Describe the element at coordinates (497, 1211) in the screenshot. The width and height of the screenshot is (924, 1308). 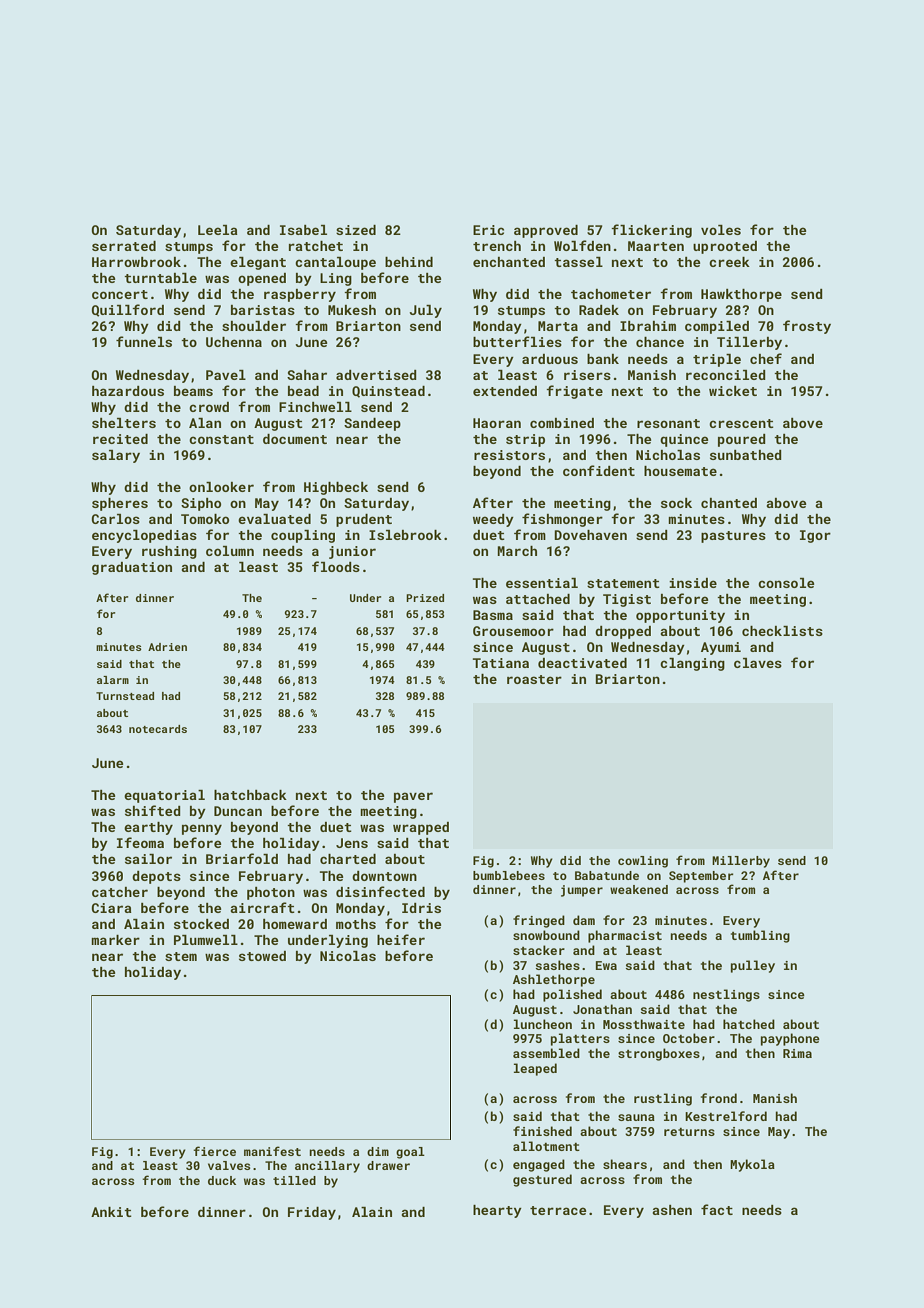
I see `hearty` at that location.
